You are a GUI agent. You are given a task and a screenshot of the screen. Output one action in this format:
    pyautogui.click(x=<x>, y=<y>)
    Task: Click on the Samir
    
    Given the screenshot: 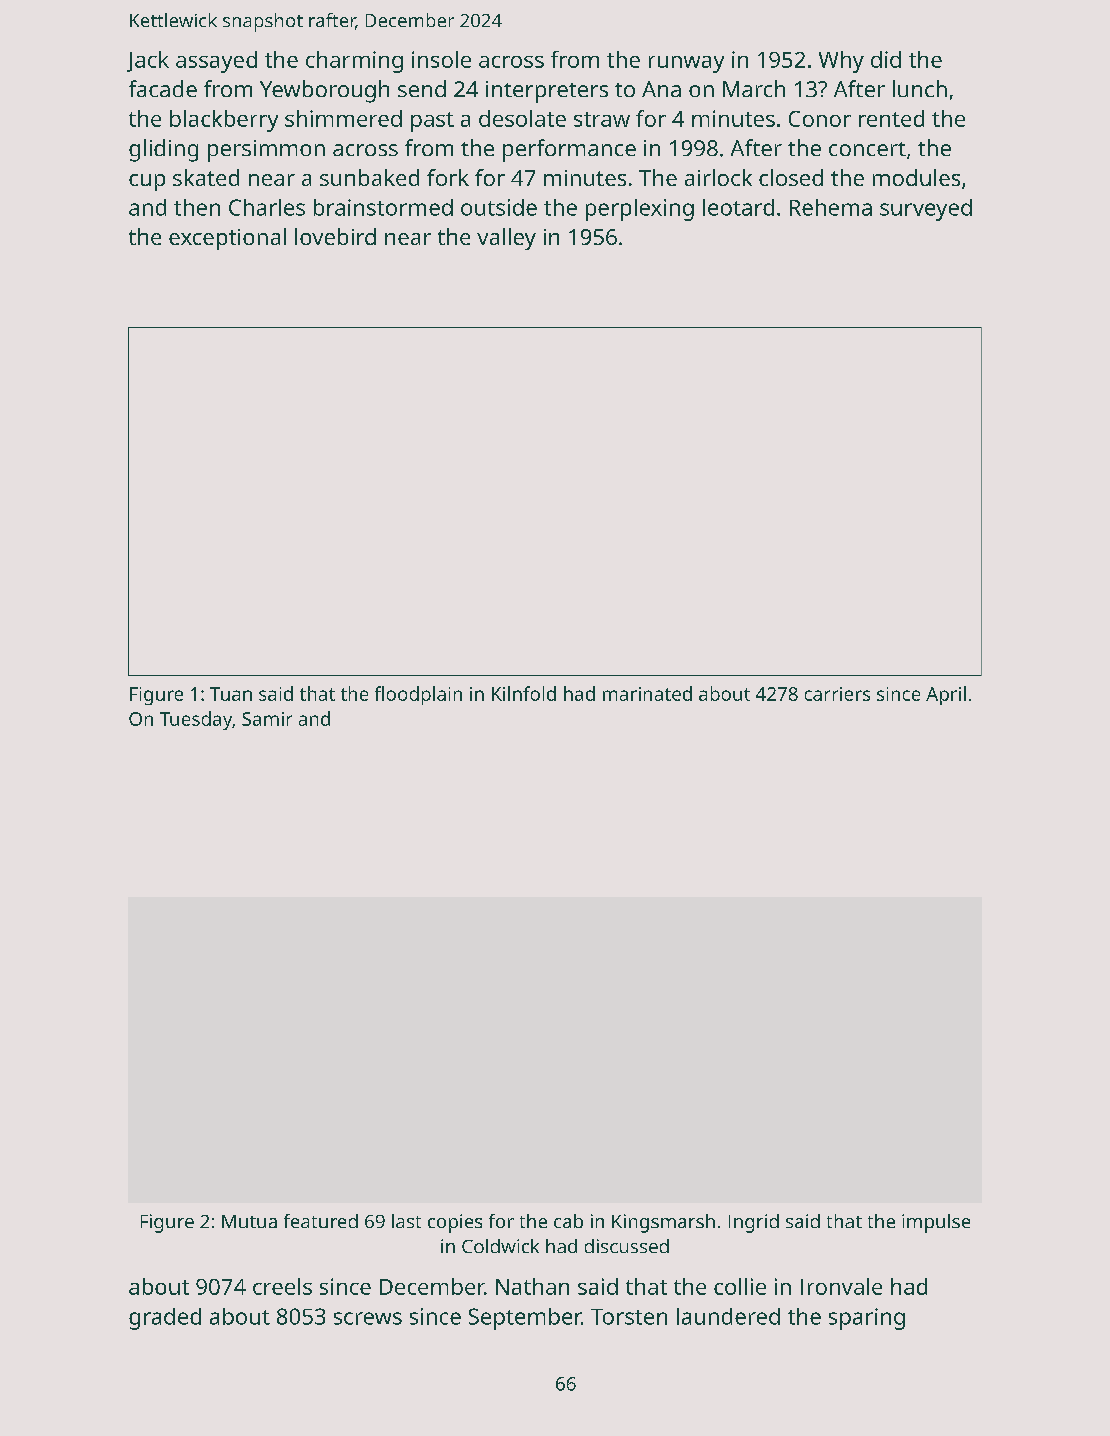 What is the action you would take?
    pyautogui.click(x=267, y=719)
